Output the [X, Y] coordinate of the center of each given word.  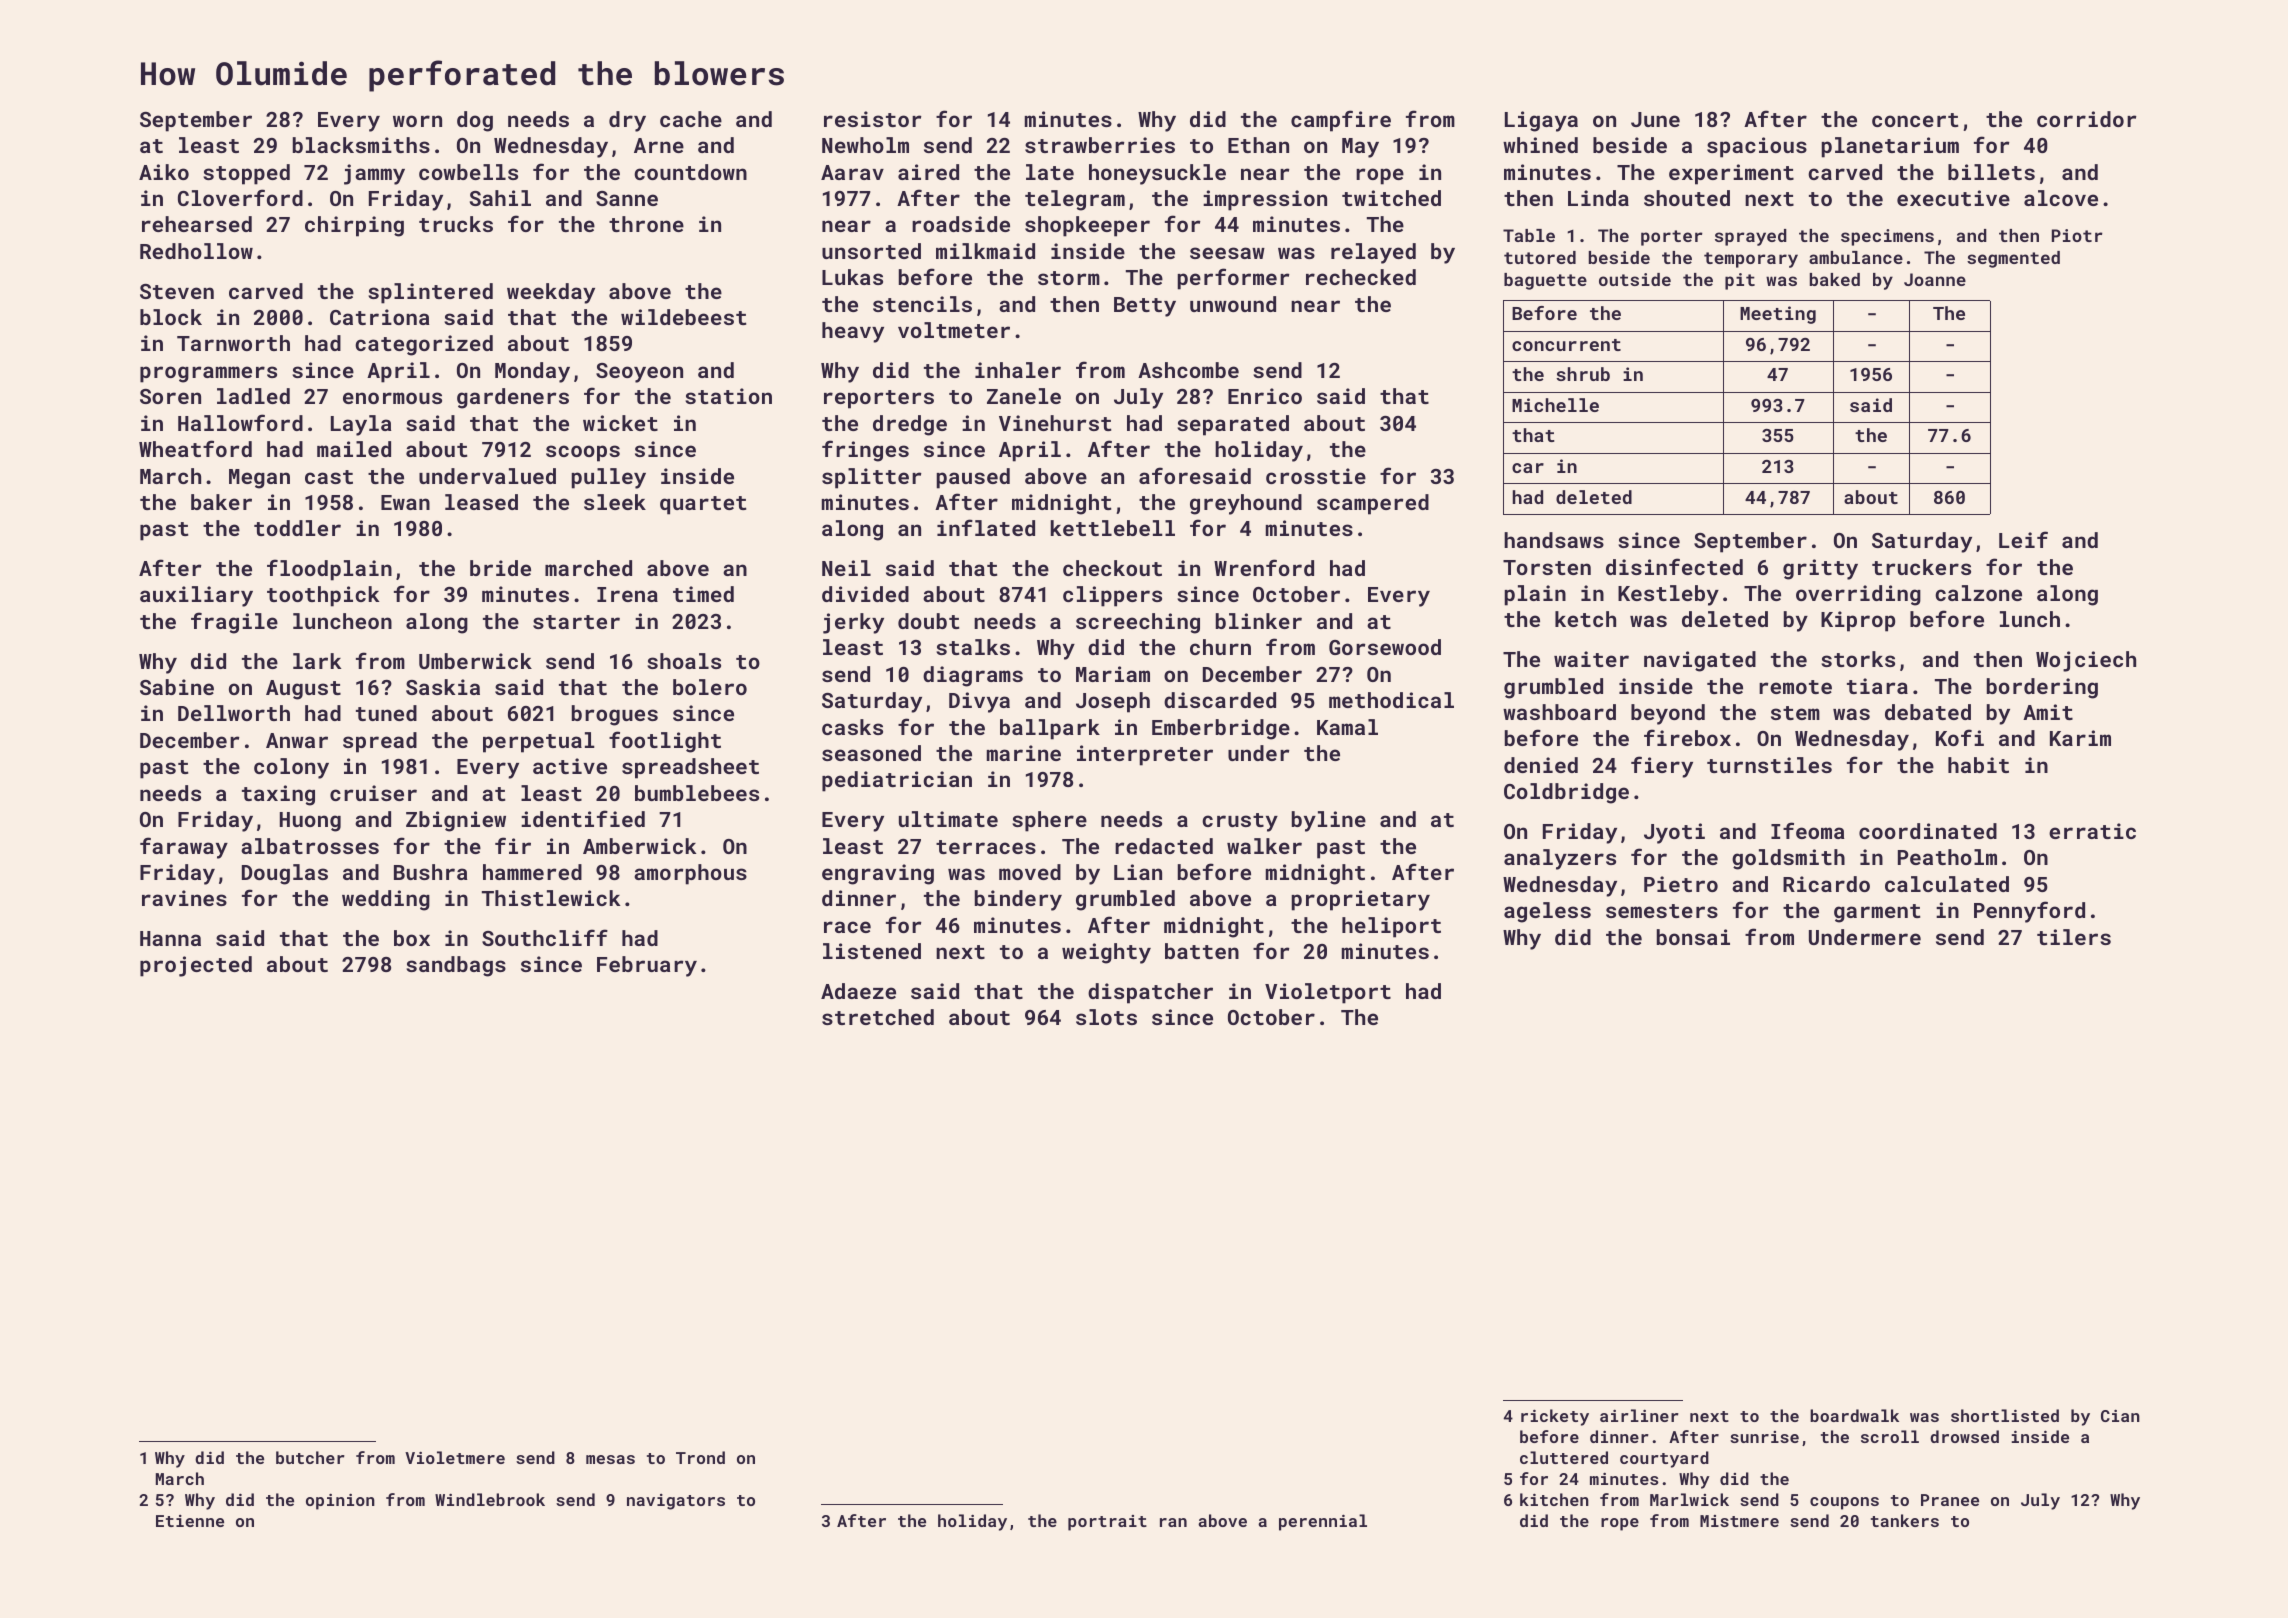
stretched [878, 1017]
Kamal [1347, 727]
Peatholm [1947, 857]
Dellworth [234, 713]
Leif [2023, 539]
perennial [1323, 1522]
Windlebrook [490, 1499]
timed [703, 594]
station [728, 396]
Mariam [1113, 674]
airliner [1639, 1415]
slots [1106, 1017]
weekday [551, 293]
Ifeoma [1807, 830]
